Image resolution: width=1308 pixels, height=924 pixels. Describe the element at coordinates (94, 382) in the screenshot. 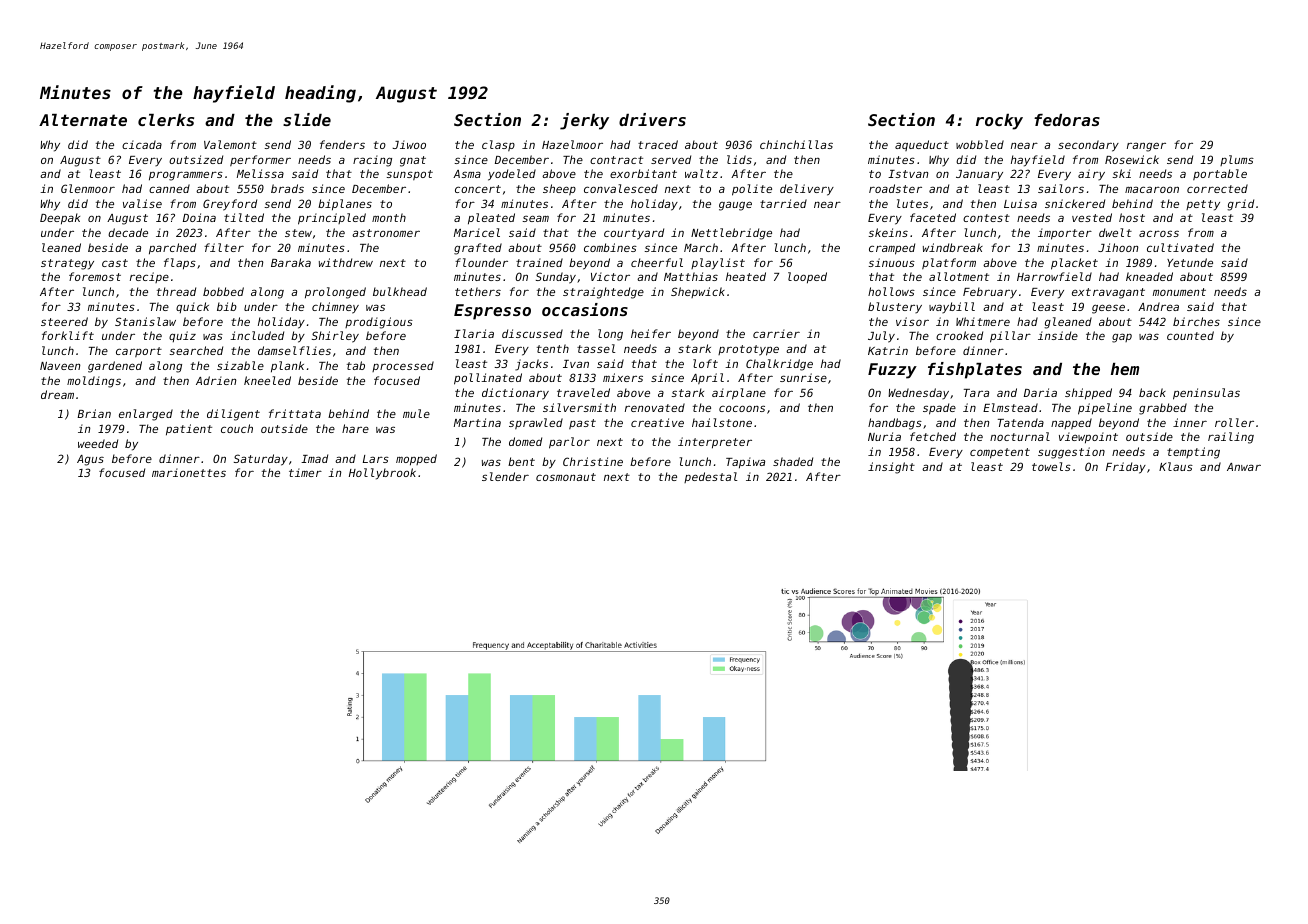

I see `moldings` at that location.
